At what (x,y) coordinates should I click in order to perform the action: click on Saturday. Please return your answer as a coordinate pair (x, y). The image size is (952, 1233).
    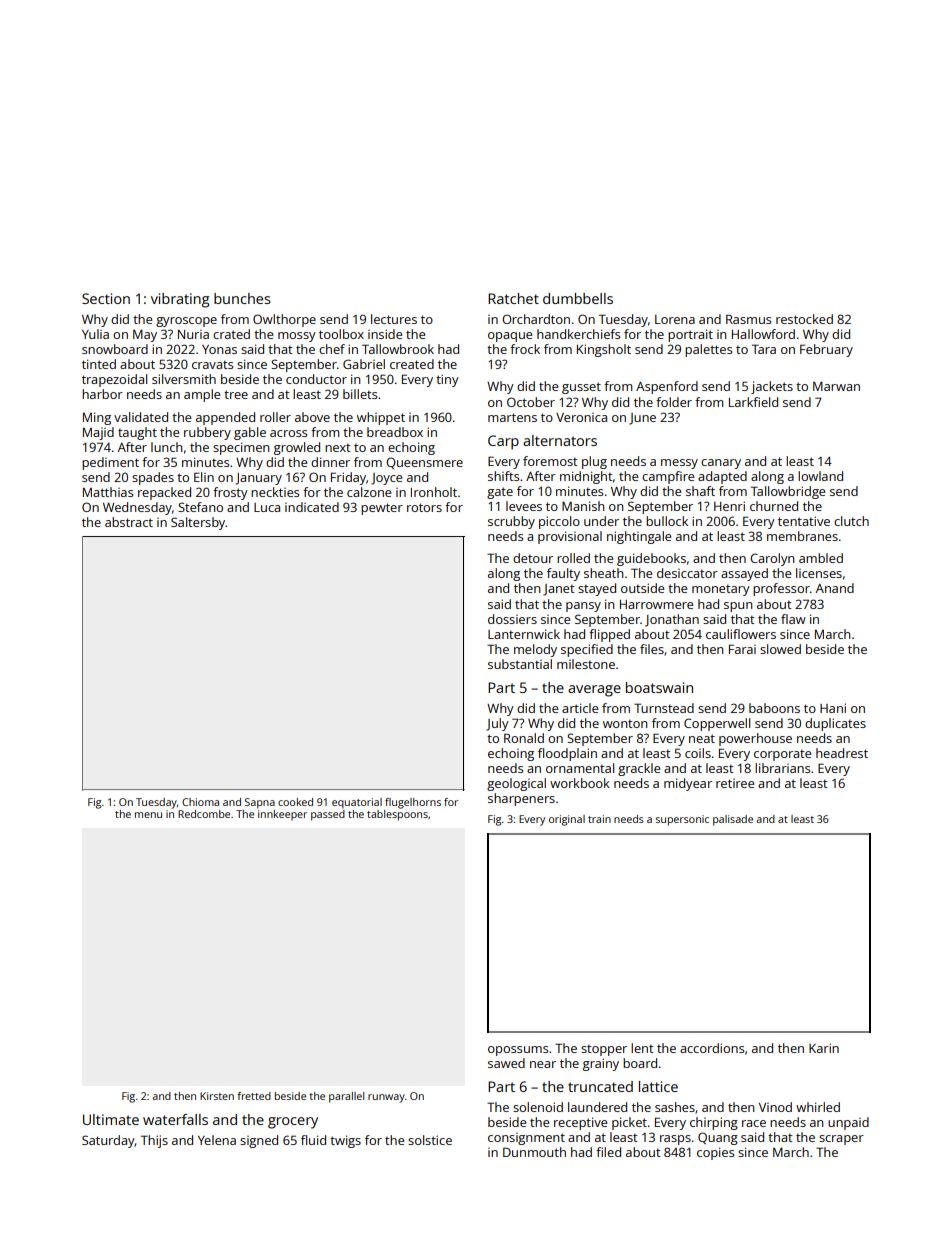
    Looking at the image, I should click on (108, 1141).
